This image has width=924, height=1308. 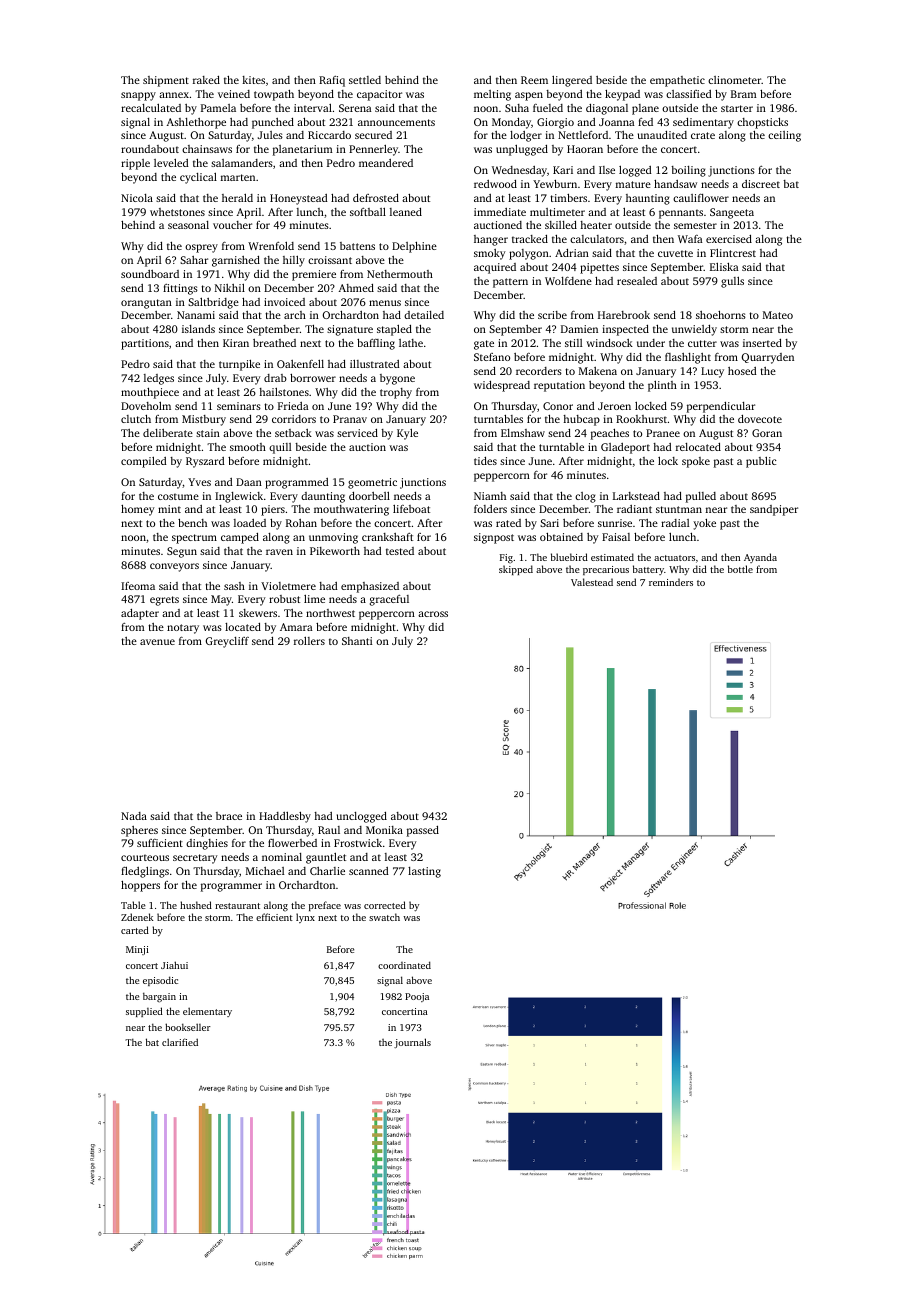 I want to click on salamanders, so click(x=242, y=163).
